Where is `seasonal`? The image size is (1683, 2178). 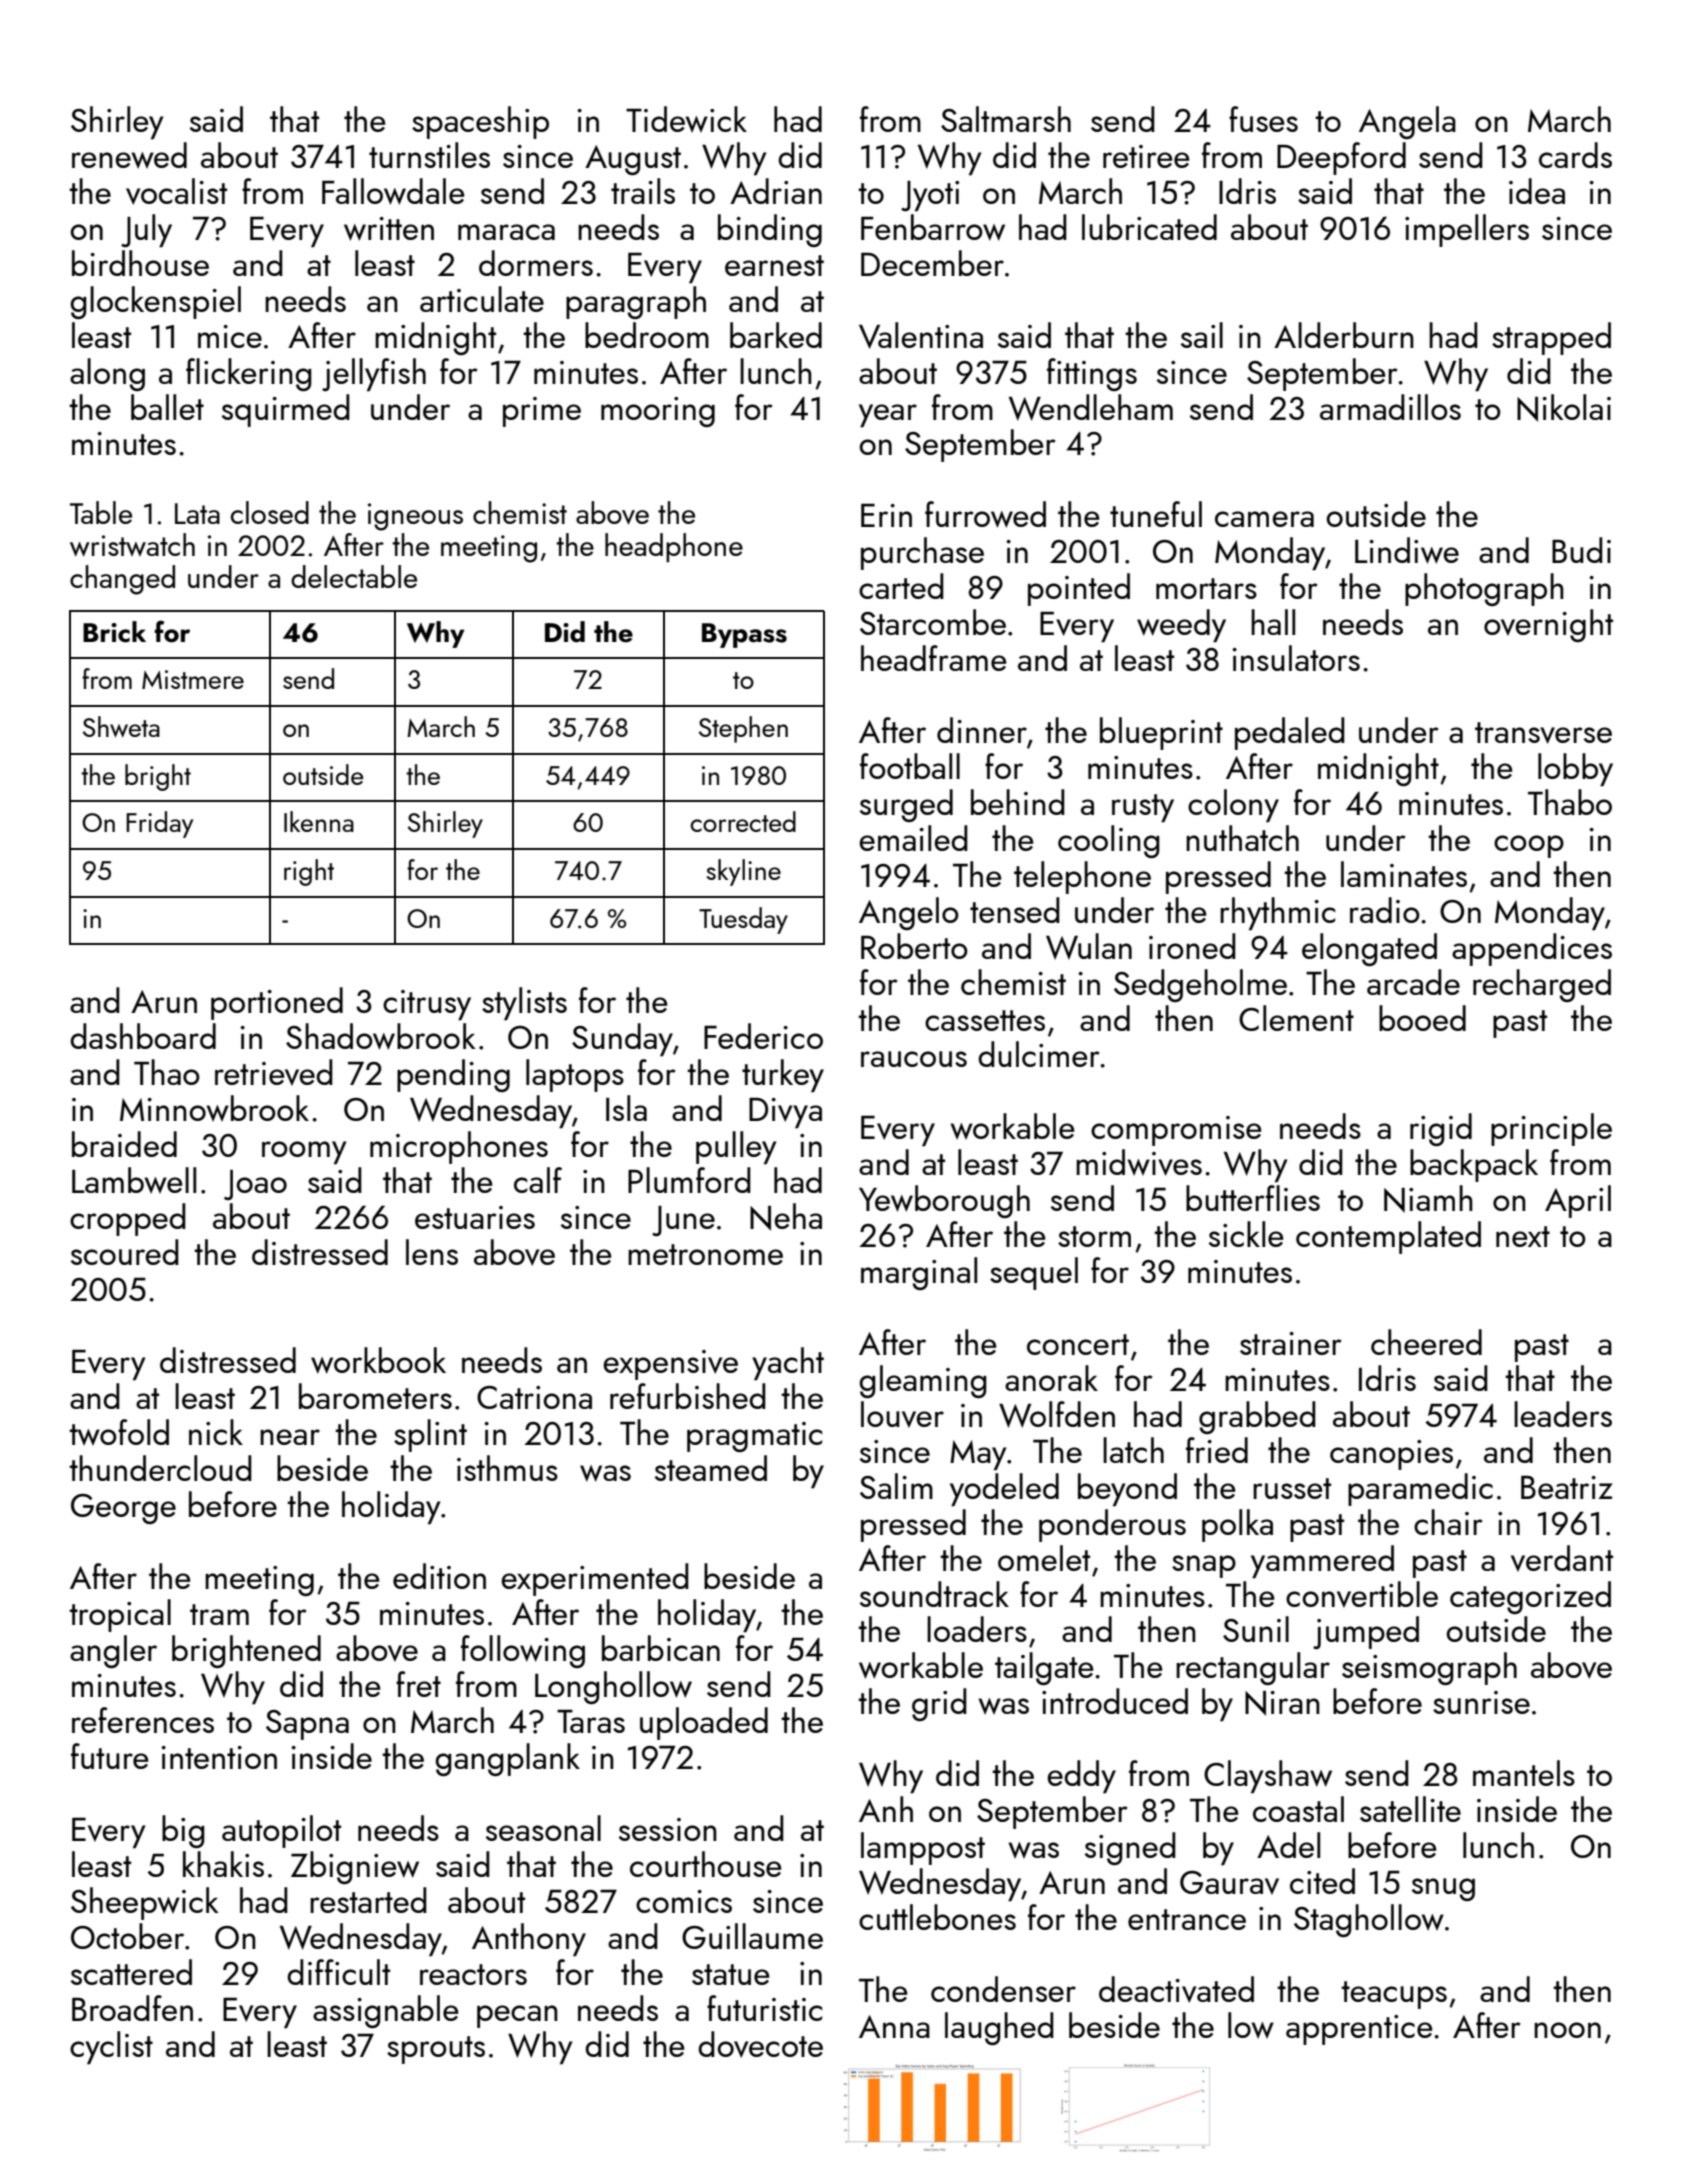
seasonal is located at coordinates (543, 1828).
